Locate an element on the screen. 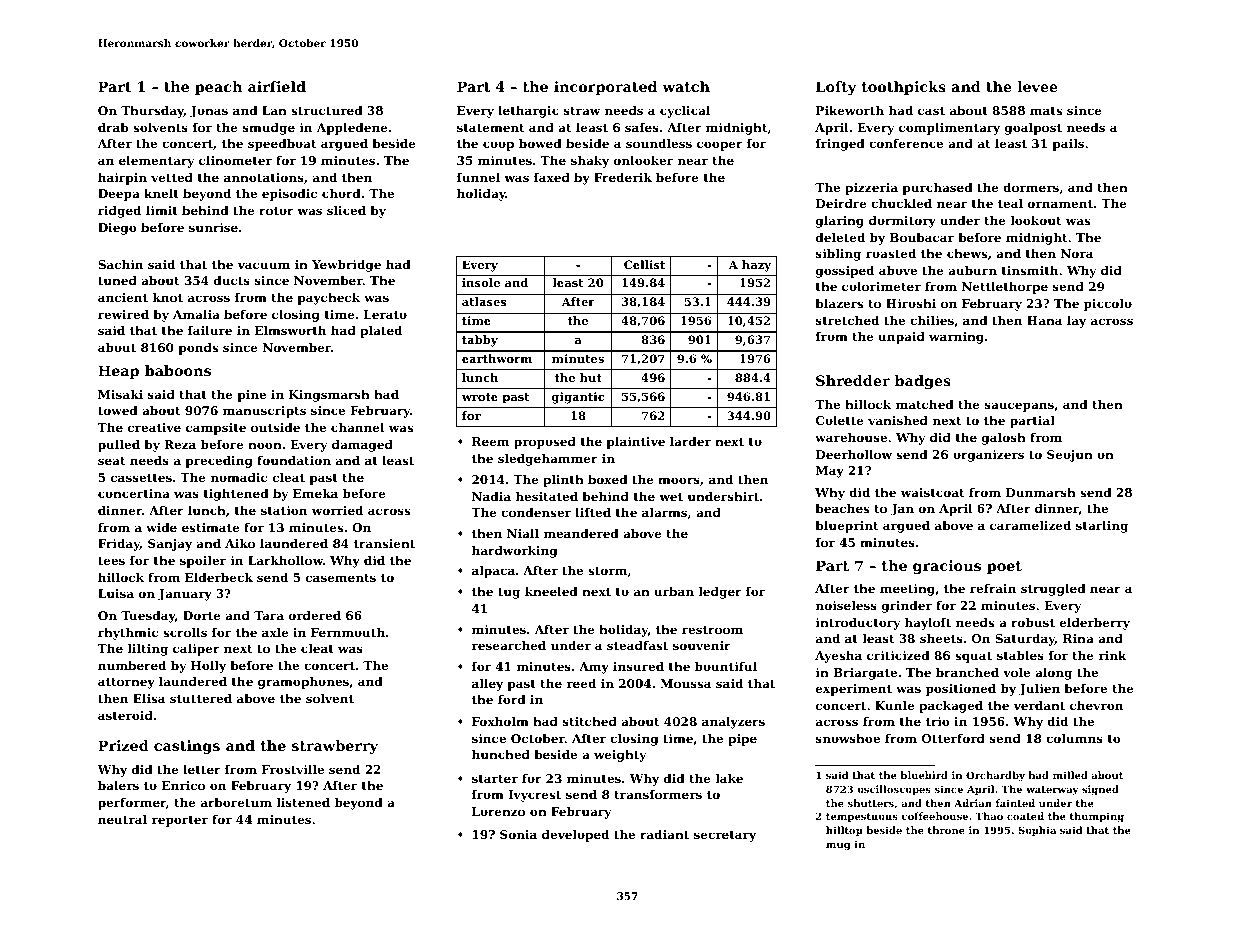 Image resolution: width=1233 pixels, height=952 pixels. larder is located at coordinates (690, 441).
